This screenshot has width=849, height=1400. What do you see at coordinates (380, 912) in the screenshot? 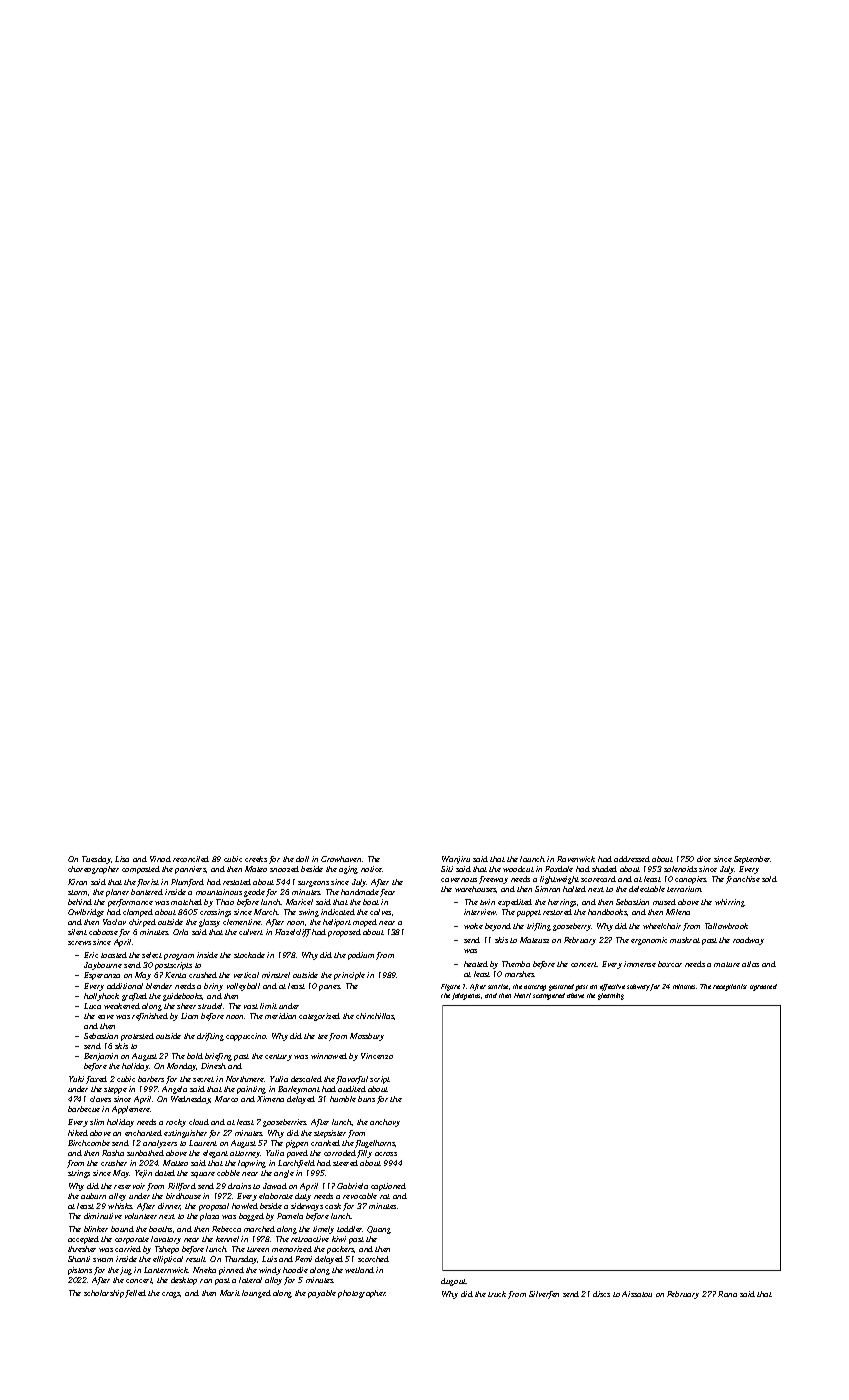
I see `calves` at bounding box center [380, 912].
